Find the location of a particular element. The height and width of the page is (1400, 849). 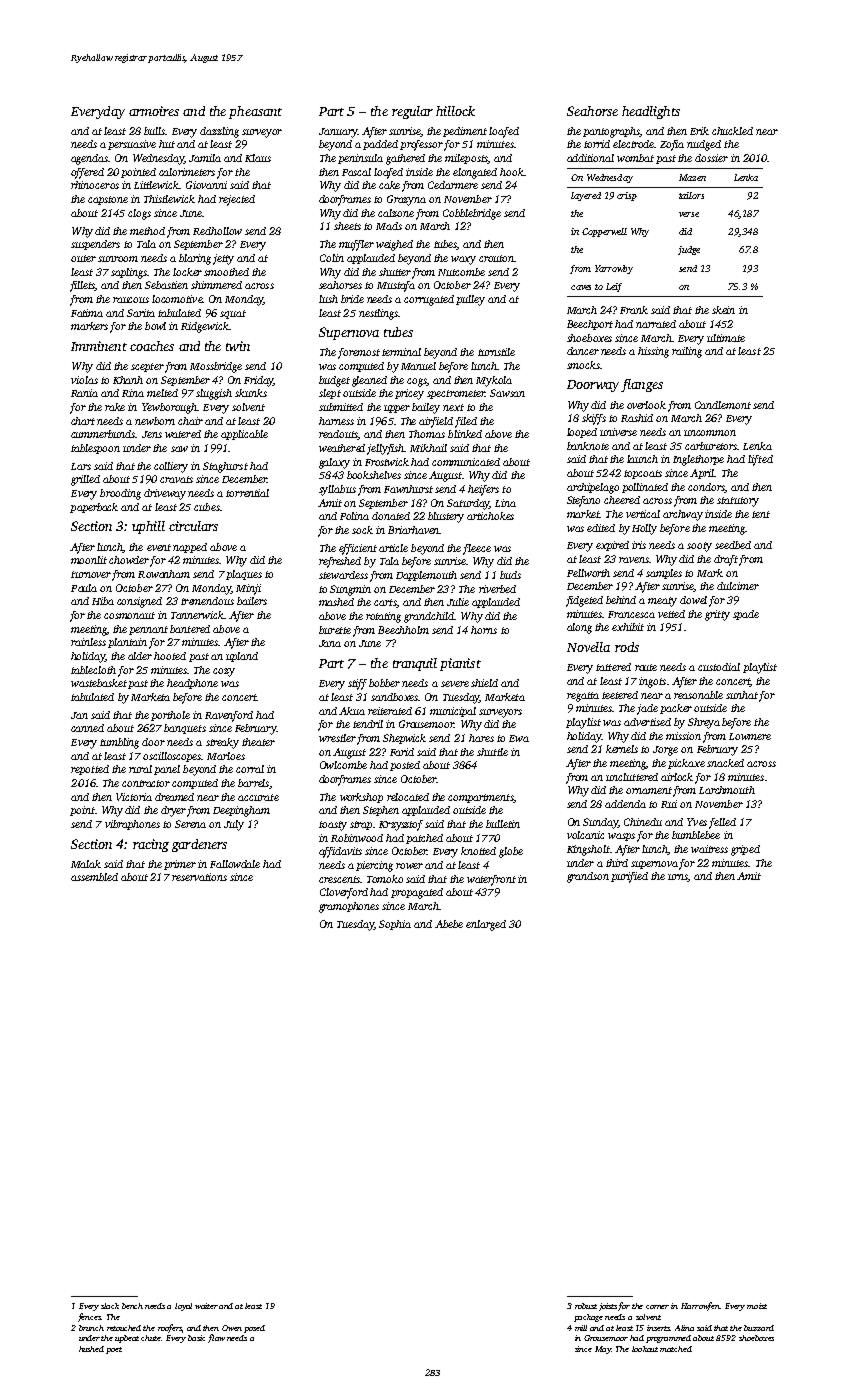

snacked is located at coordinates (725, 763).
